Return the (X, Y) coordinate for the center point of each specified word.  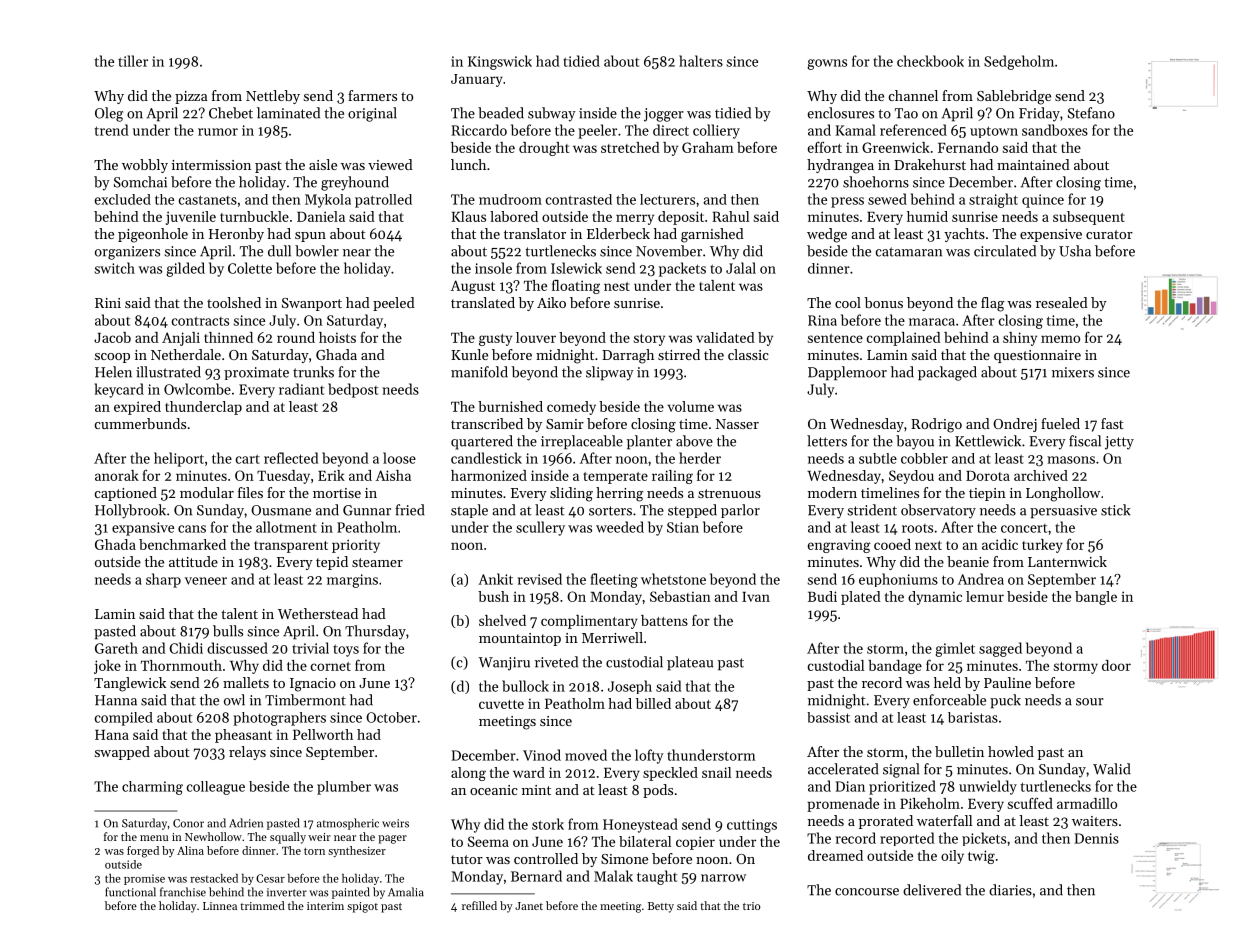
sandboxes (1055, 130)
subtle (878, 458)
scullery (540, 528)
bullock (525, 686)
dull (279, 251)
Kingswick (500, 62)
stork (548, 824)
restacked (214, 878)
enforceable (949, 700)
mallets (246, 682)
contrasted (579, 199)
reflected (291, 458)
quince (1043, 201)
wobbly (145, 166)
